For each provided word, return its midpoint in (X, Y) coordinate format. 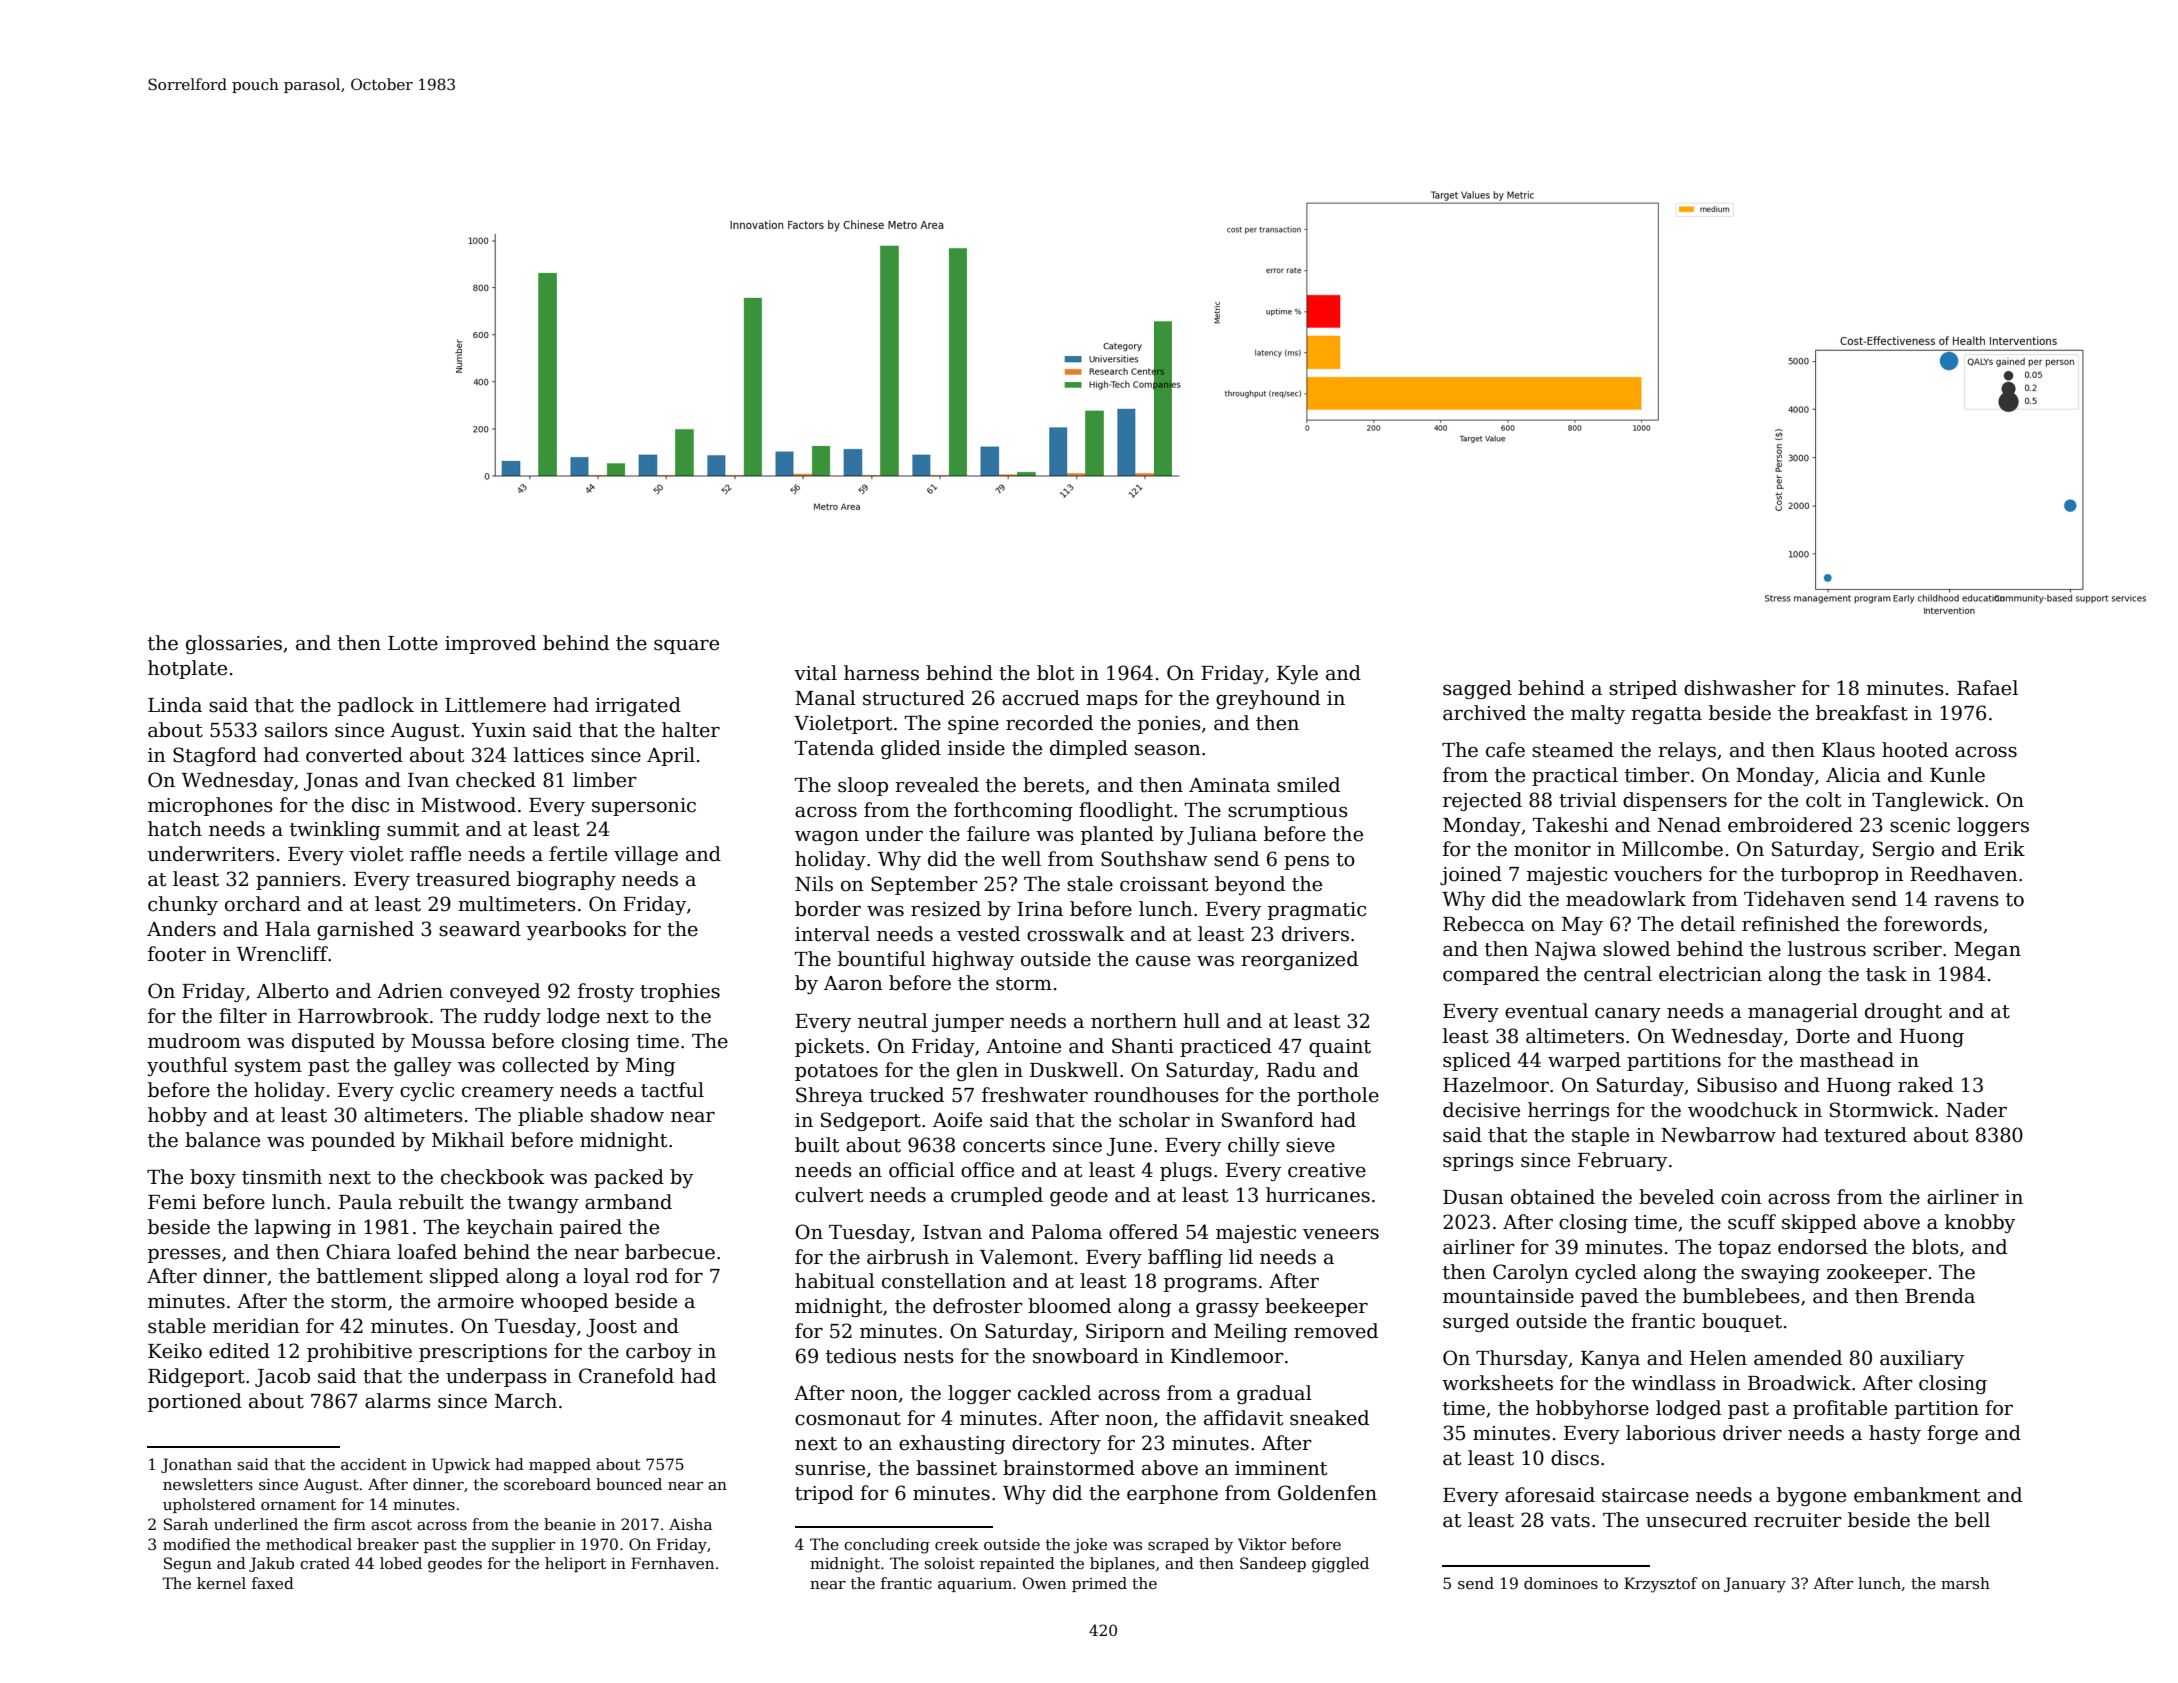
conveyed (495, 992)
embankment (1917, 1495)
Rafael (1987, 688)
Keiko (175, 1351)
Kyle (1297, 674)
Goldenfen (1327, 1493)
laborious (1671, 1433)
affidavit (1243, 1418)
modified (197, 1544)
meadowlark (1626, 899)
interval (832, 934)
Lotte (413, 643)
